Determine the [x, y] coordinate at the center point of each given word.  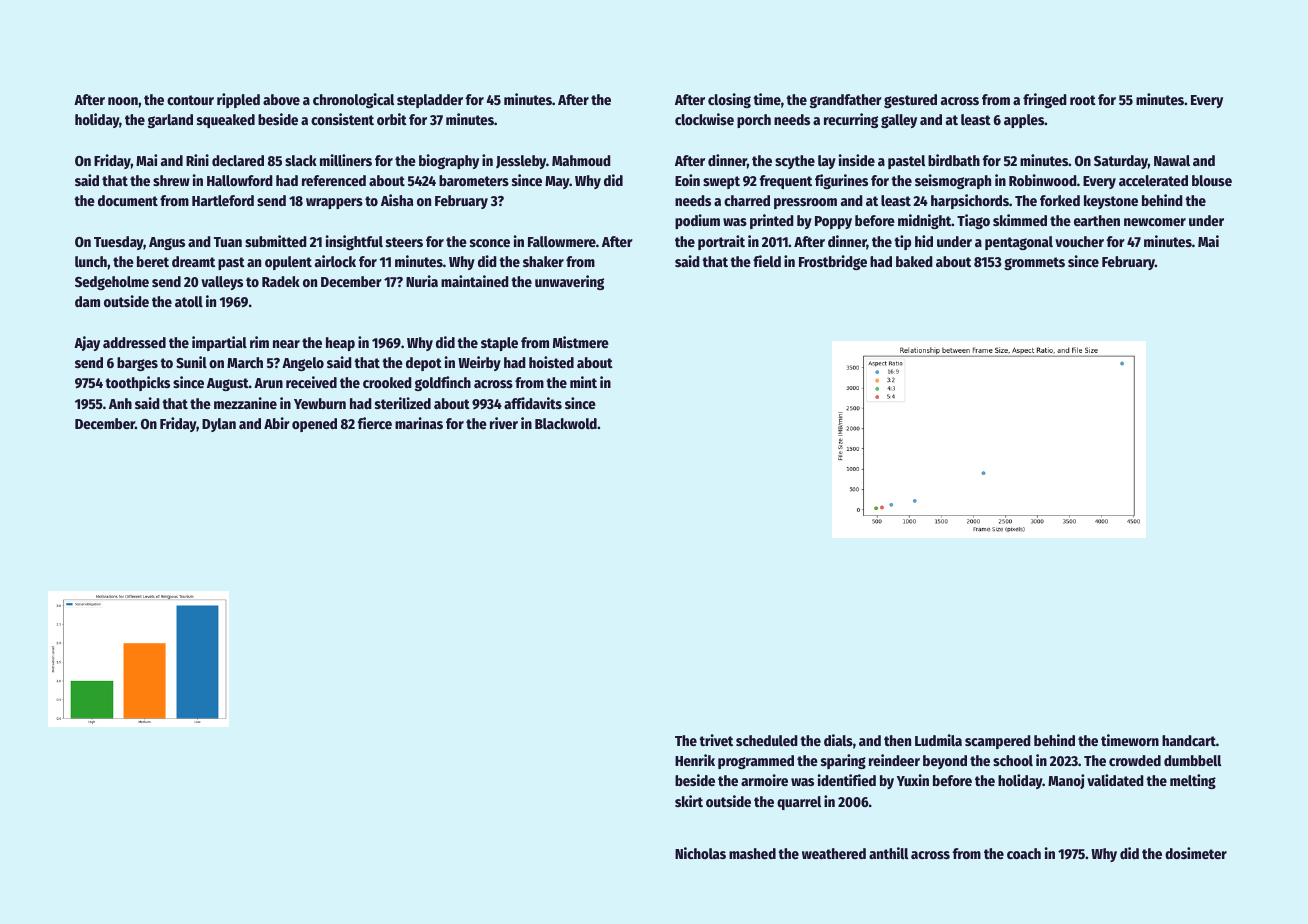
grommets [1034, 263]
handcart [1189, 740]
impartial [219, 343]
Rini [197, 160]
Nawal [1172, 160]
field [767, 261]
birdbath [954, 160]
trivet [716, 740]
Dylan [219, 425]
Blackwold [566, 423]
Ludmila [938, 740]
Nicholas [700, 853]
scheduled [767, 740]
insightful [354, 242]
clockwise [704, 119]
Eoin [687, 180]
